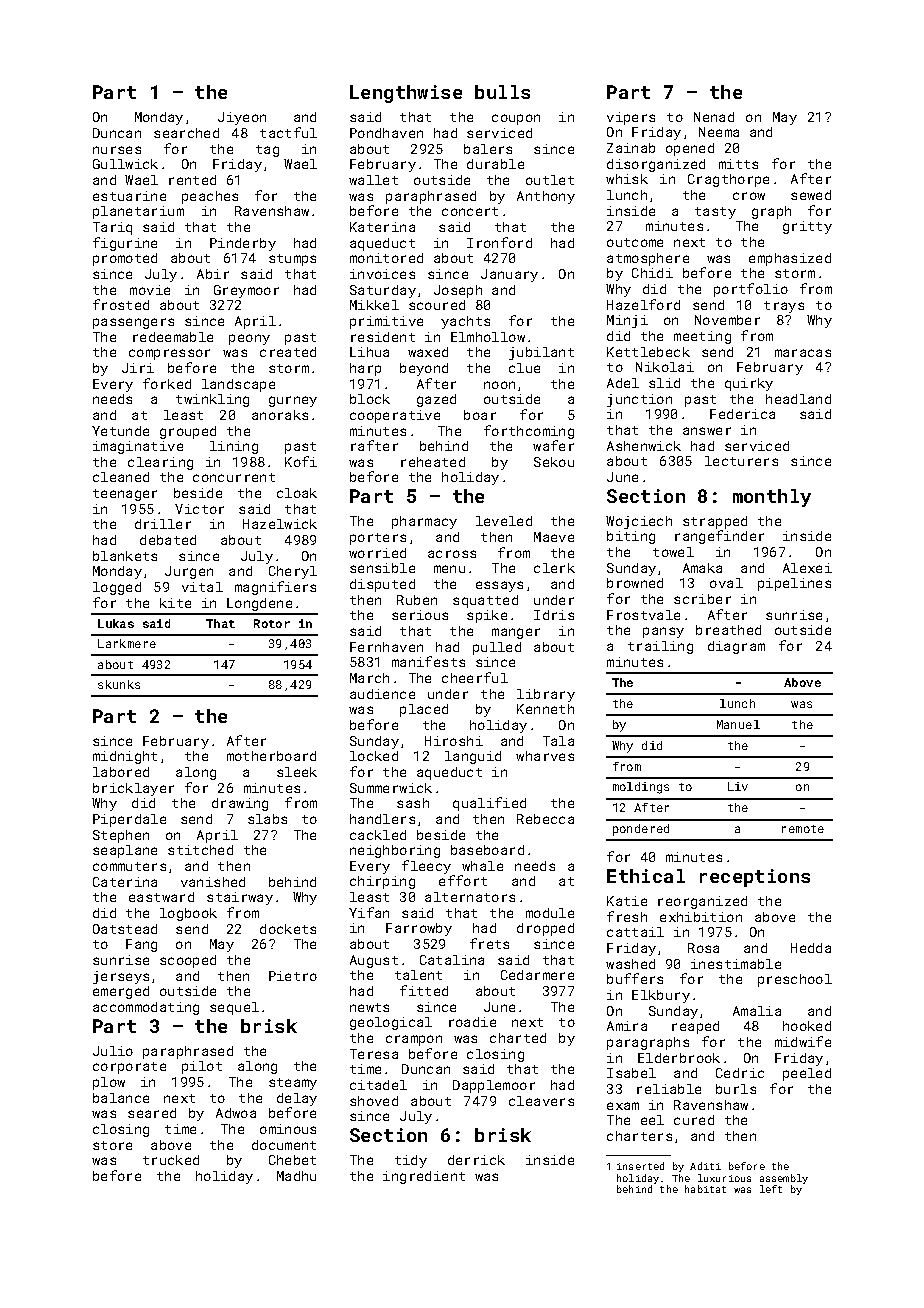 Image resolution: width=924 pixels, height=1308 pixels. What do you see at coordinates (171, 1160) in the screenshot?
I see `trucked` at bounding box center [171, 1160].
